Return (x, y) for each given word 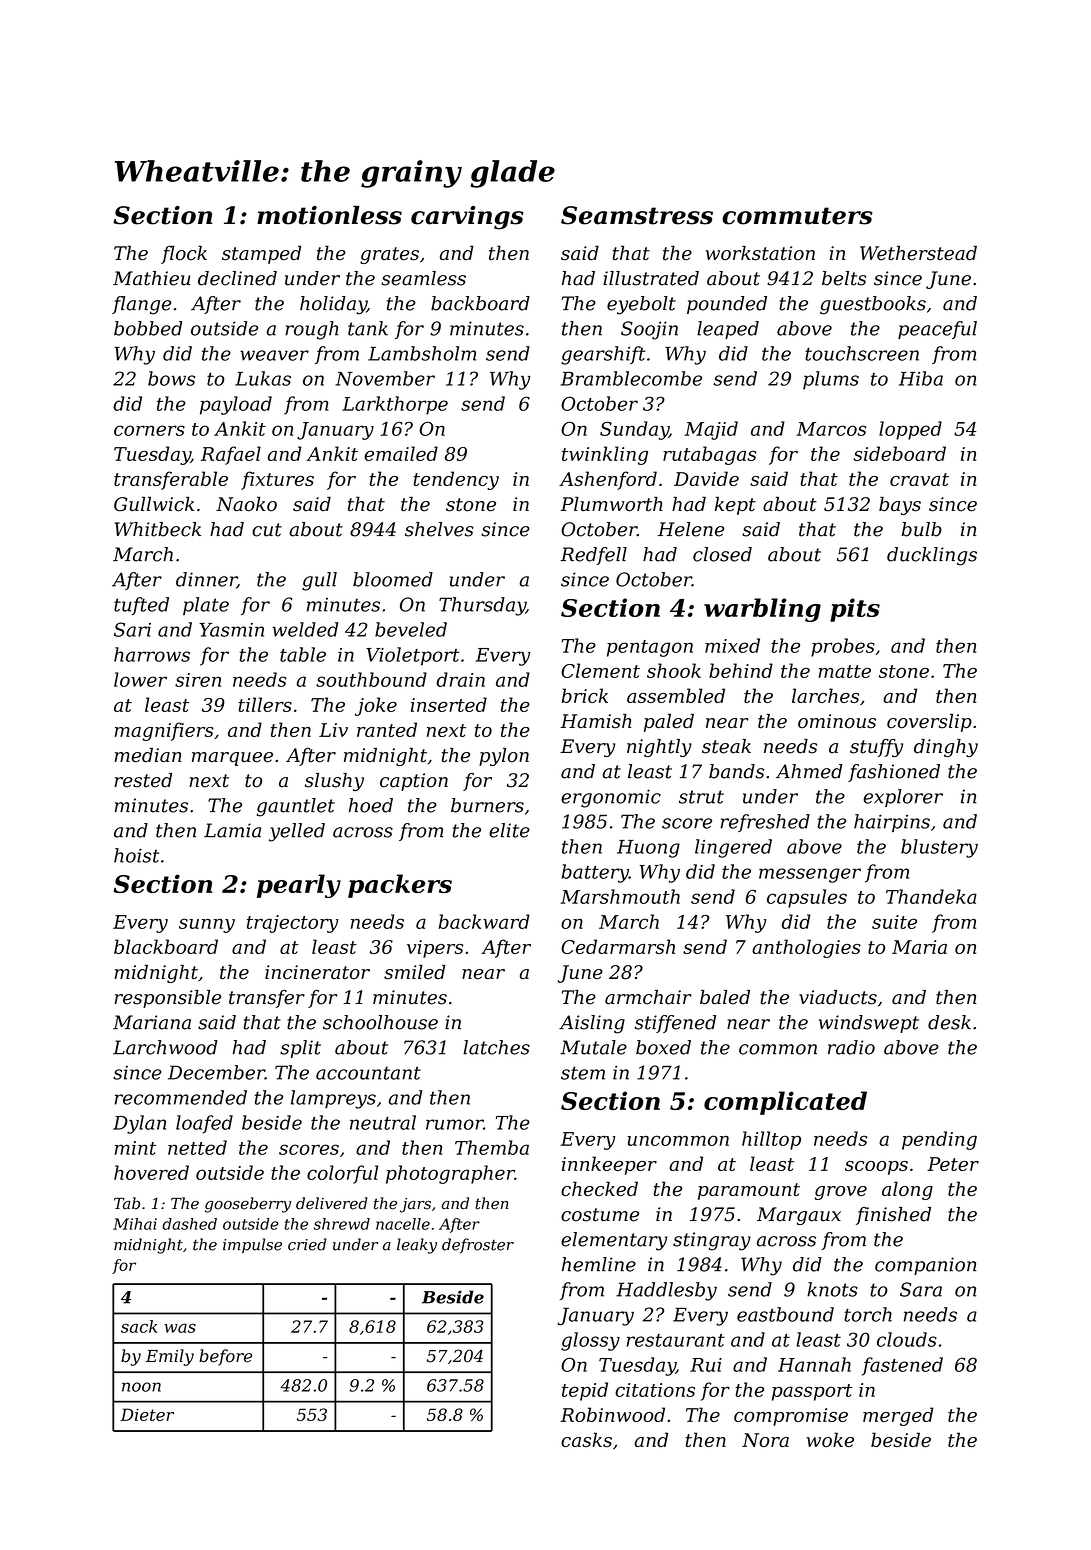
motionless (329, 215)
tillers (265, 704)
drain (461, 679)
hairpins (892, 823)
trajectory (293, 924)
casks (586, 1439)
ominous (837, 721)
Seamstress (637, 215)
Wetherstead (918, 253)
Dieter (147, 1414)
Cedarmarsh (618, 946)
